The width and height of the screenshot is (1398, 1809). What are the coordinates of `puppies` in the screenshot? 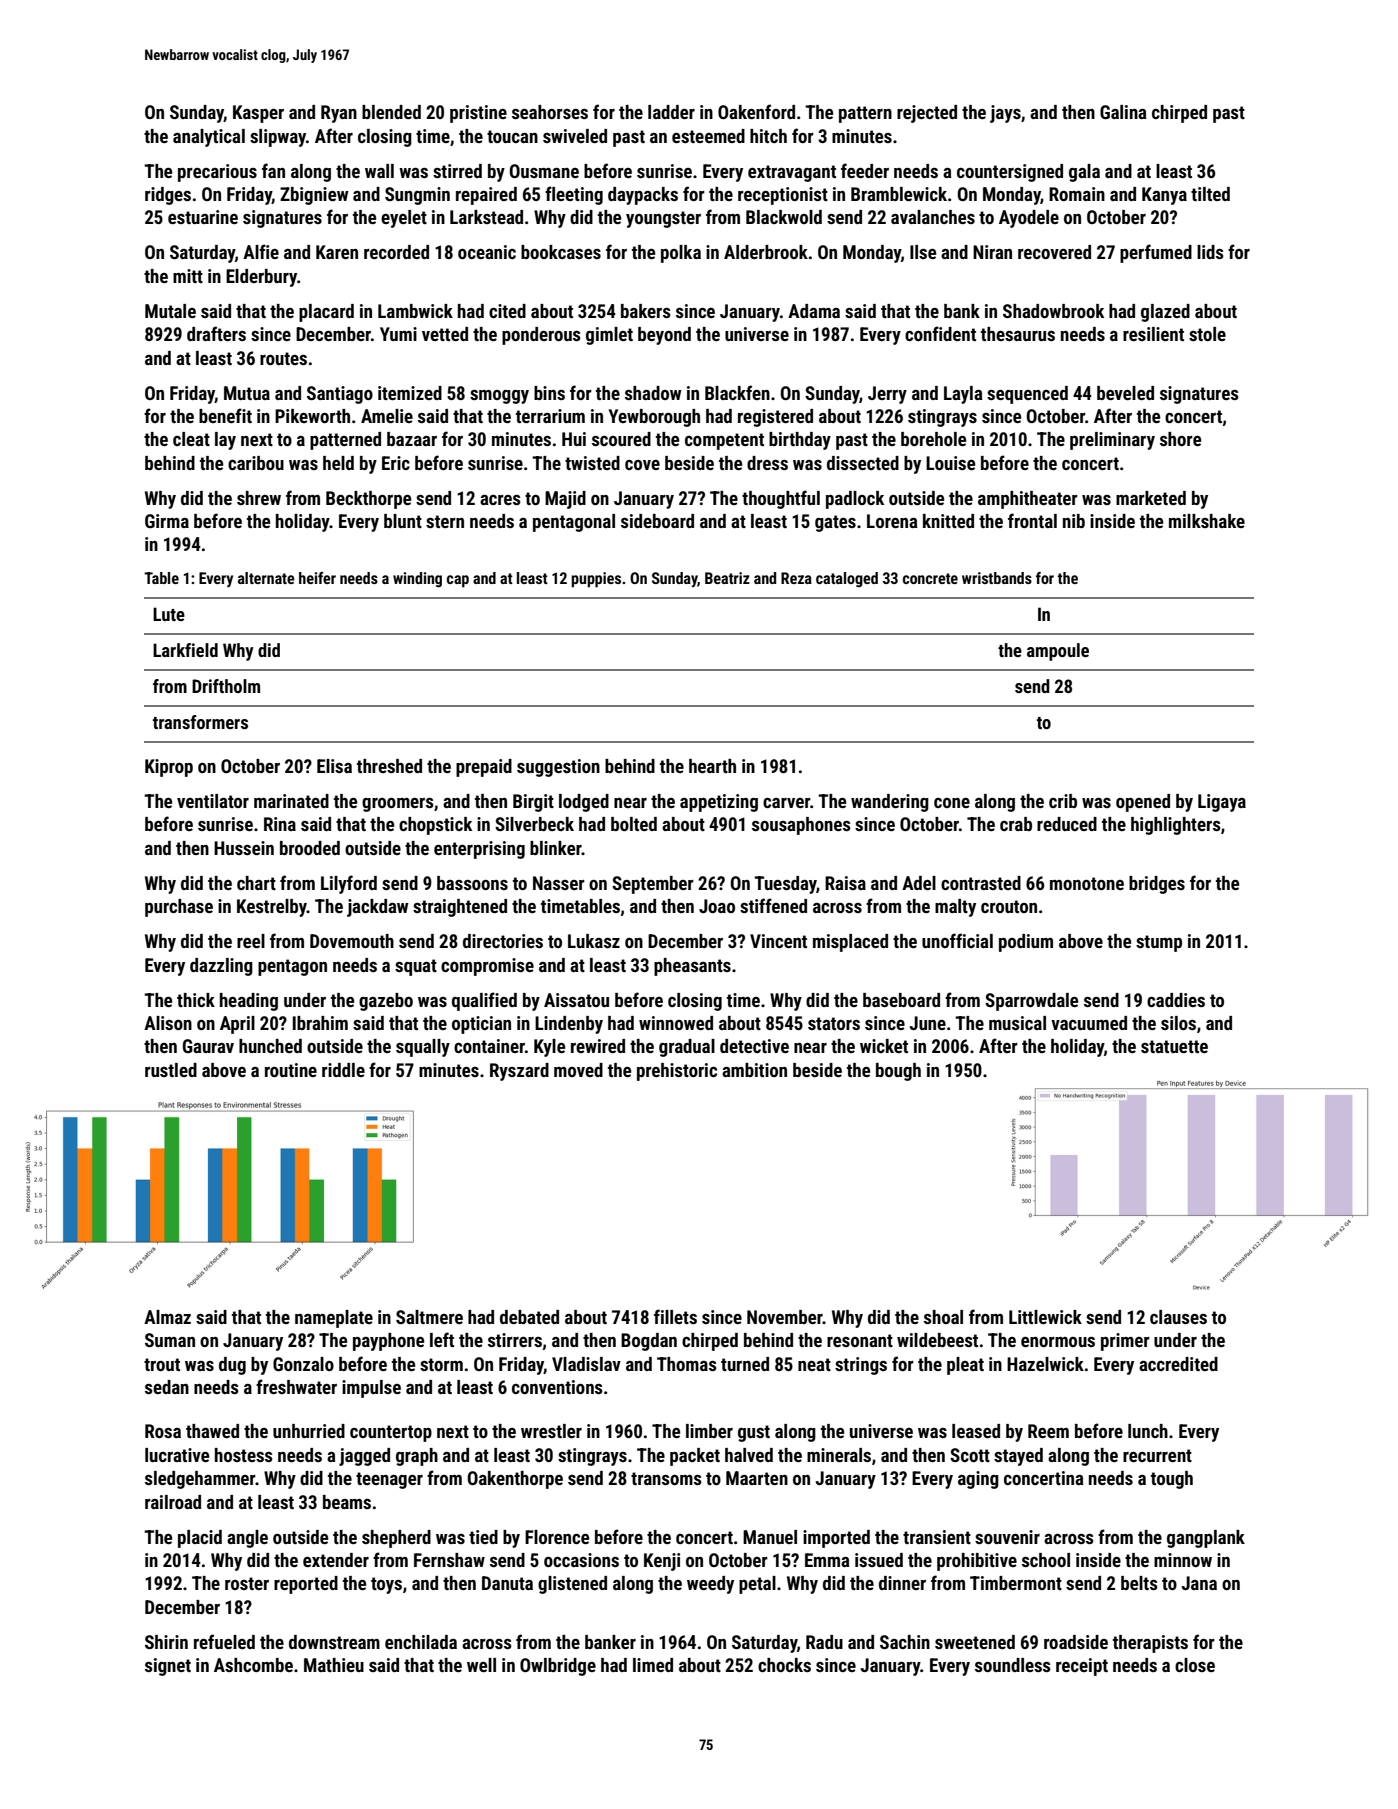 It's located at (596, 580).
